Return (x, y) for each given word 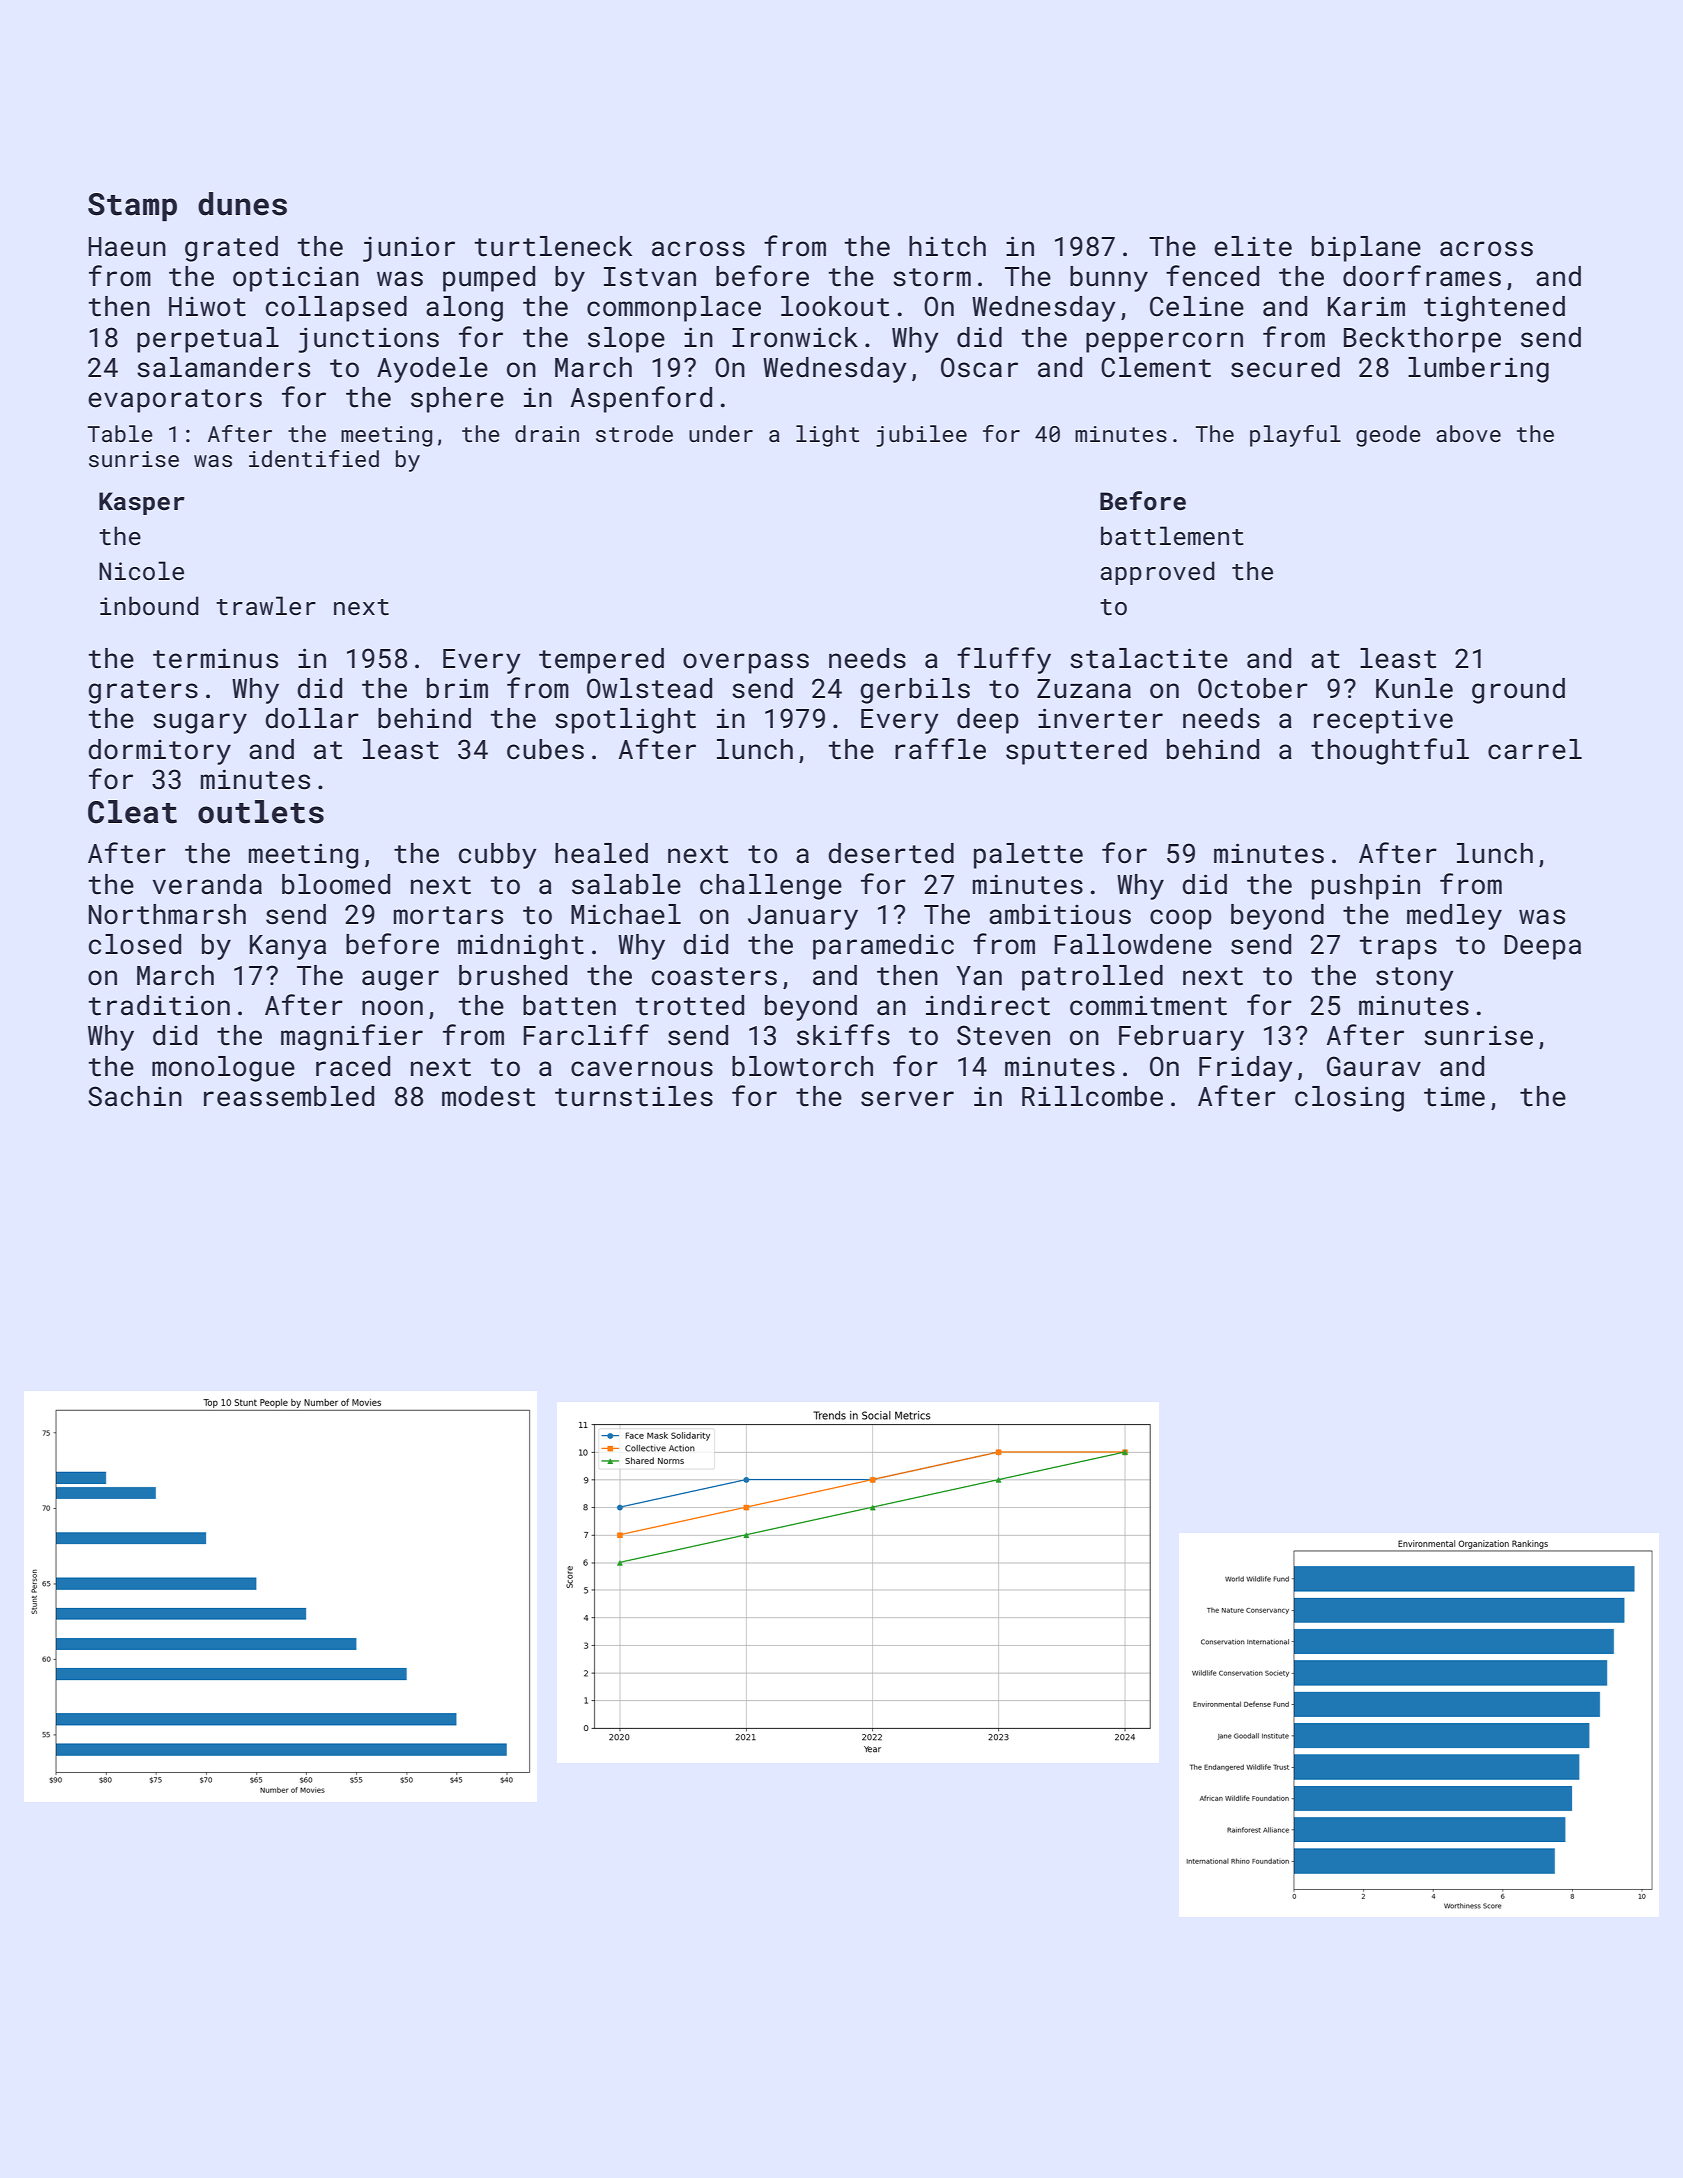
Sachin (135, 1096)
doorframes (1422, 276)
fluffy (1004, 660)
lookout (835, 306)
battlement (1172, 535)
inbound (149, 605)
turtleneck (553, 246)
